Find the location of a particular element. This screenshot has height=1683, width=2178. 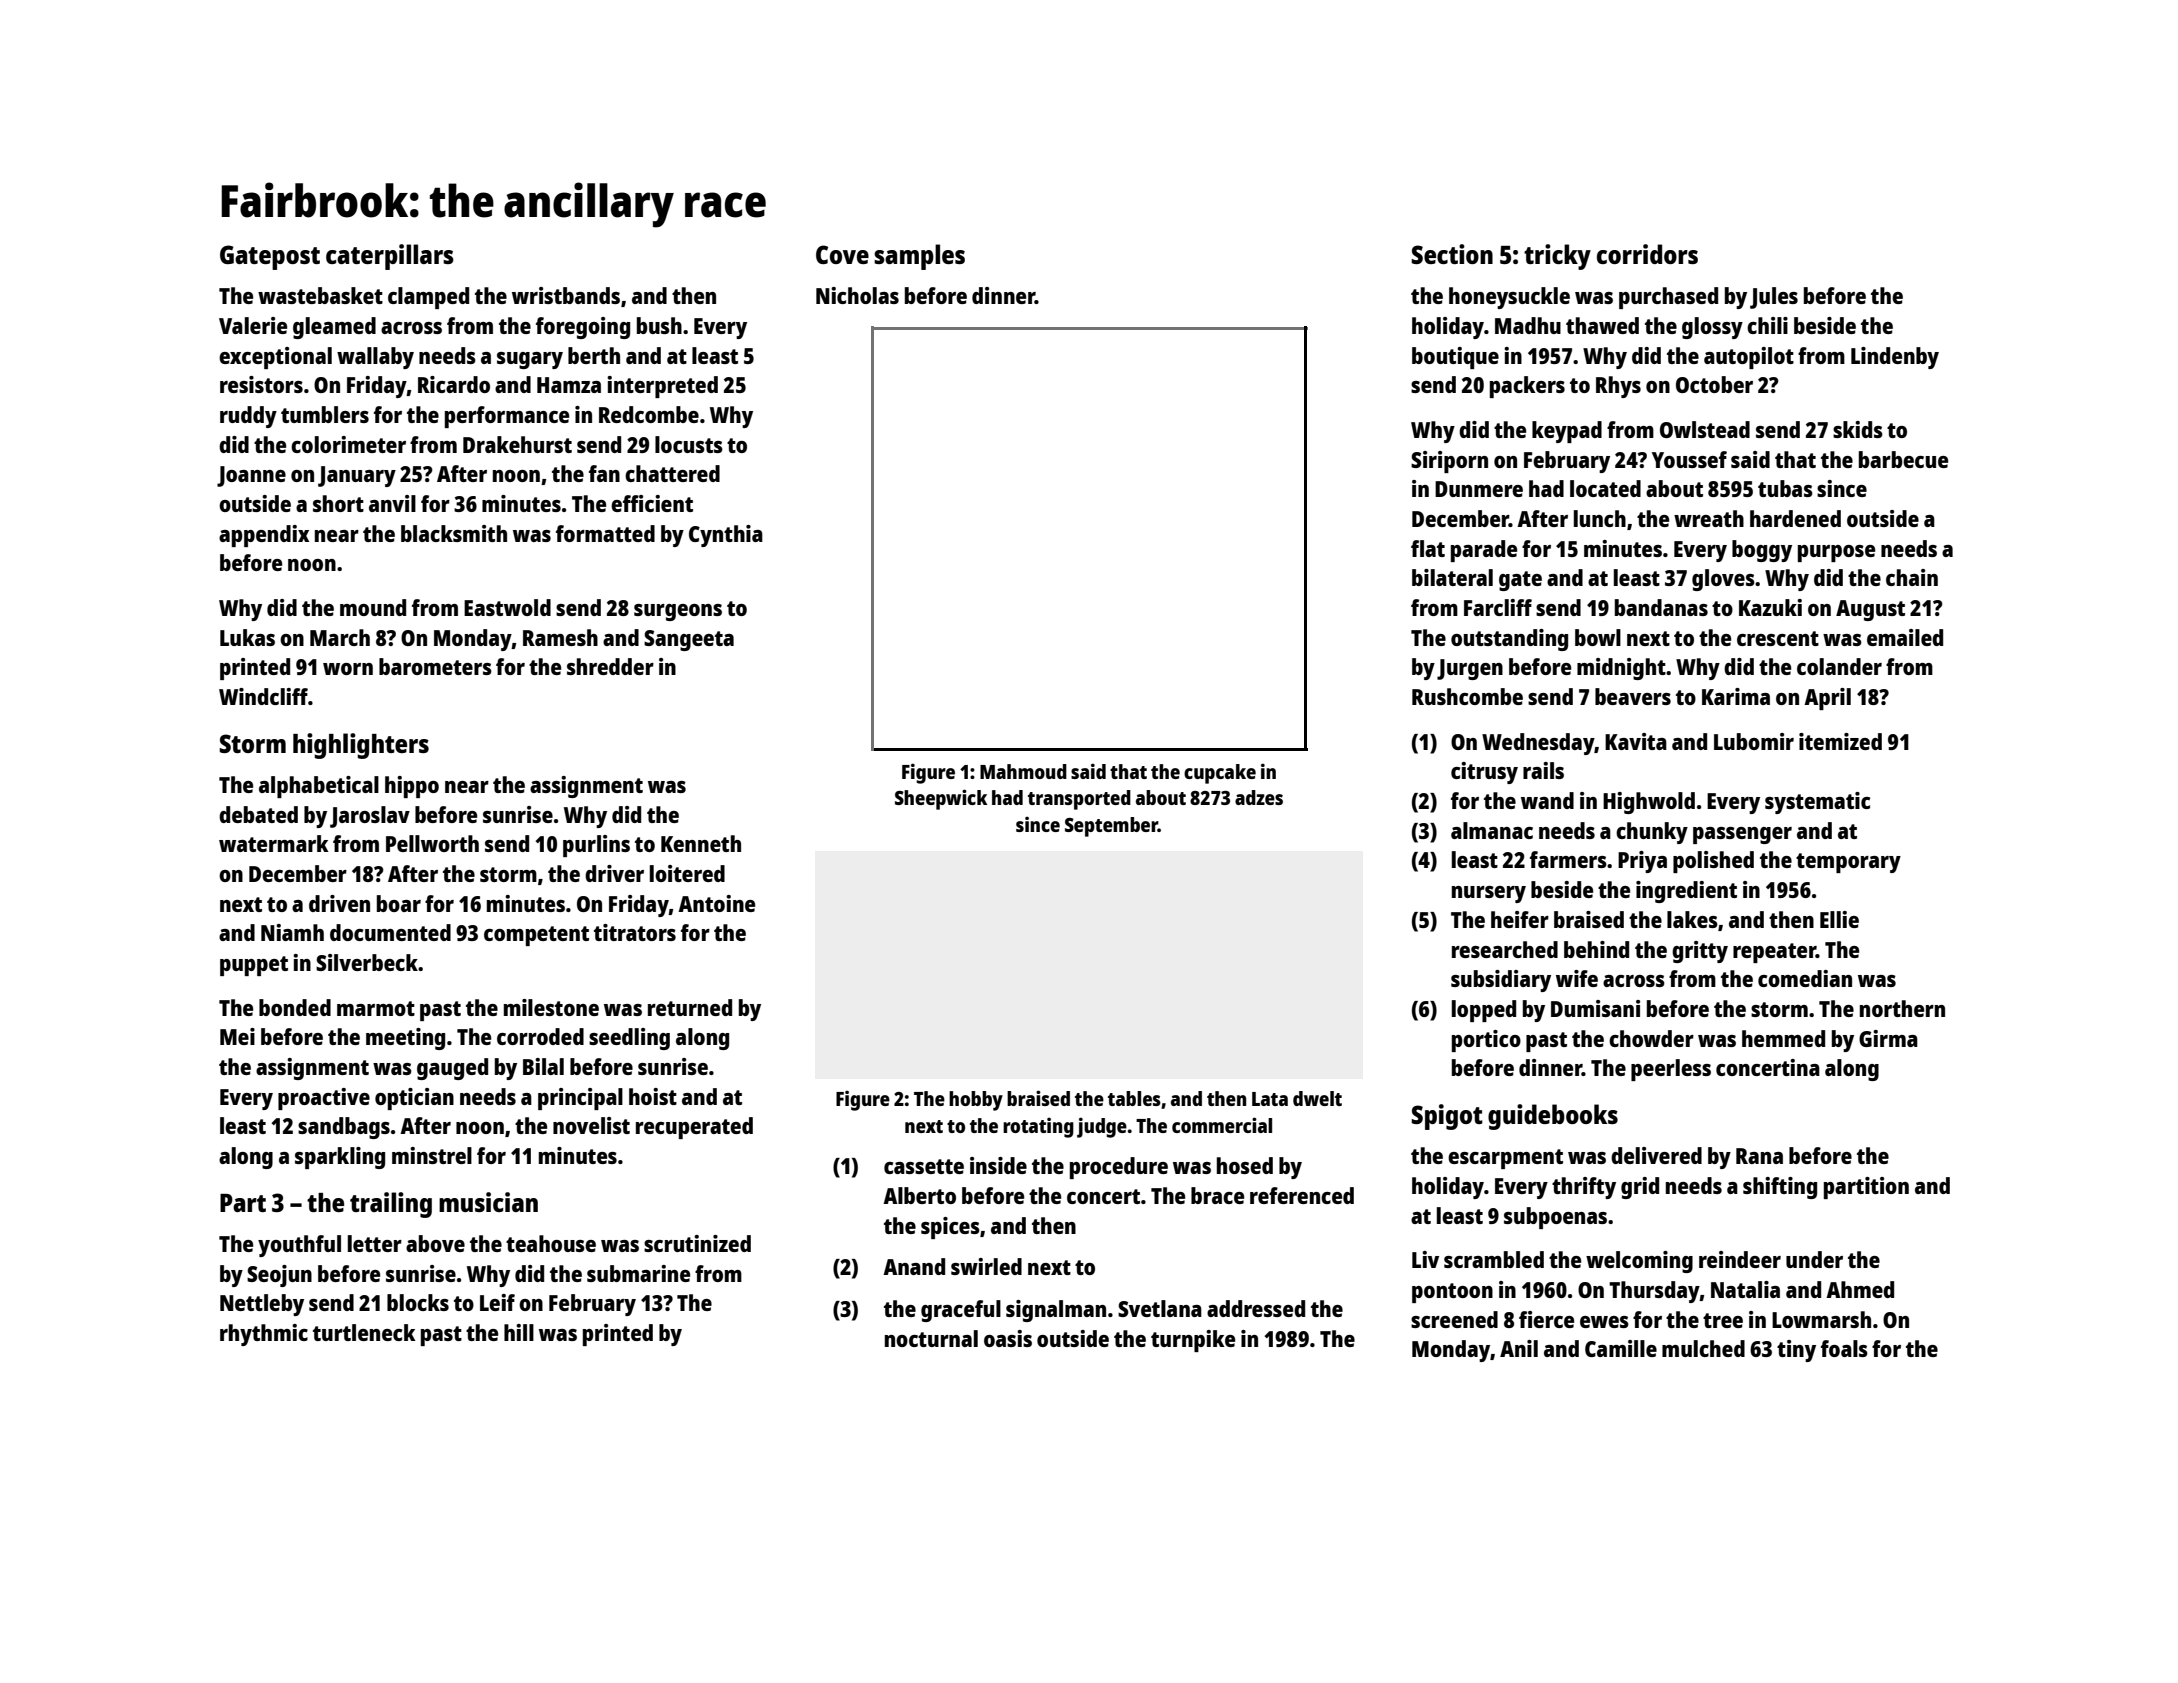

turtleneck is located at coordinates (364, 1332).
